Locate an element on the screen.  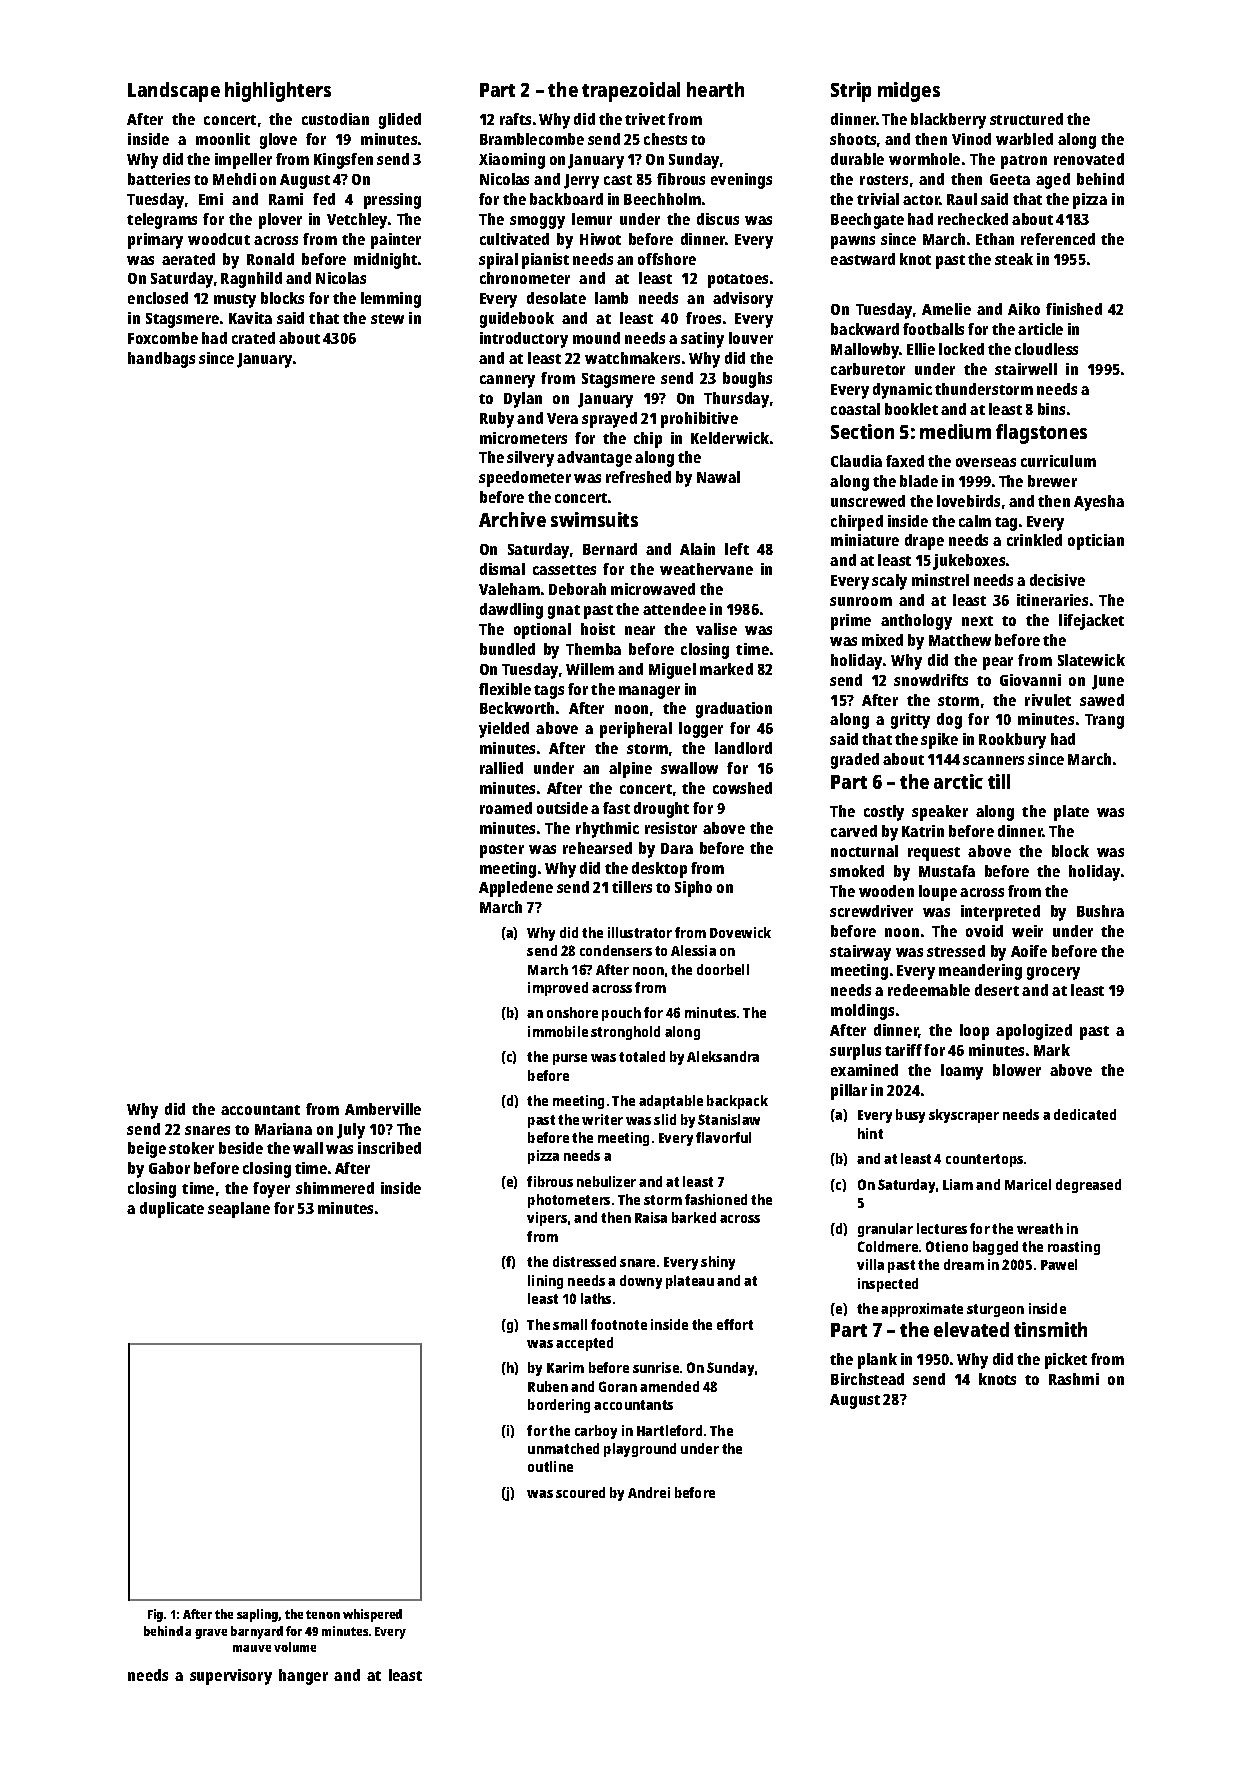
Mariana is located at coordinates (283, 1129).
